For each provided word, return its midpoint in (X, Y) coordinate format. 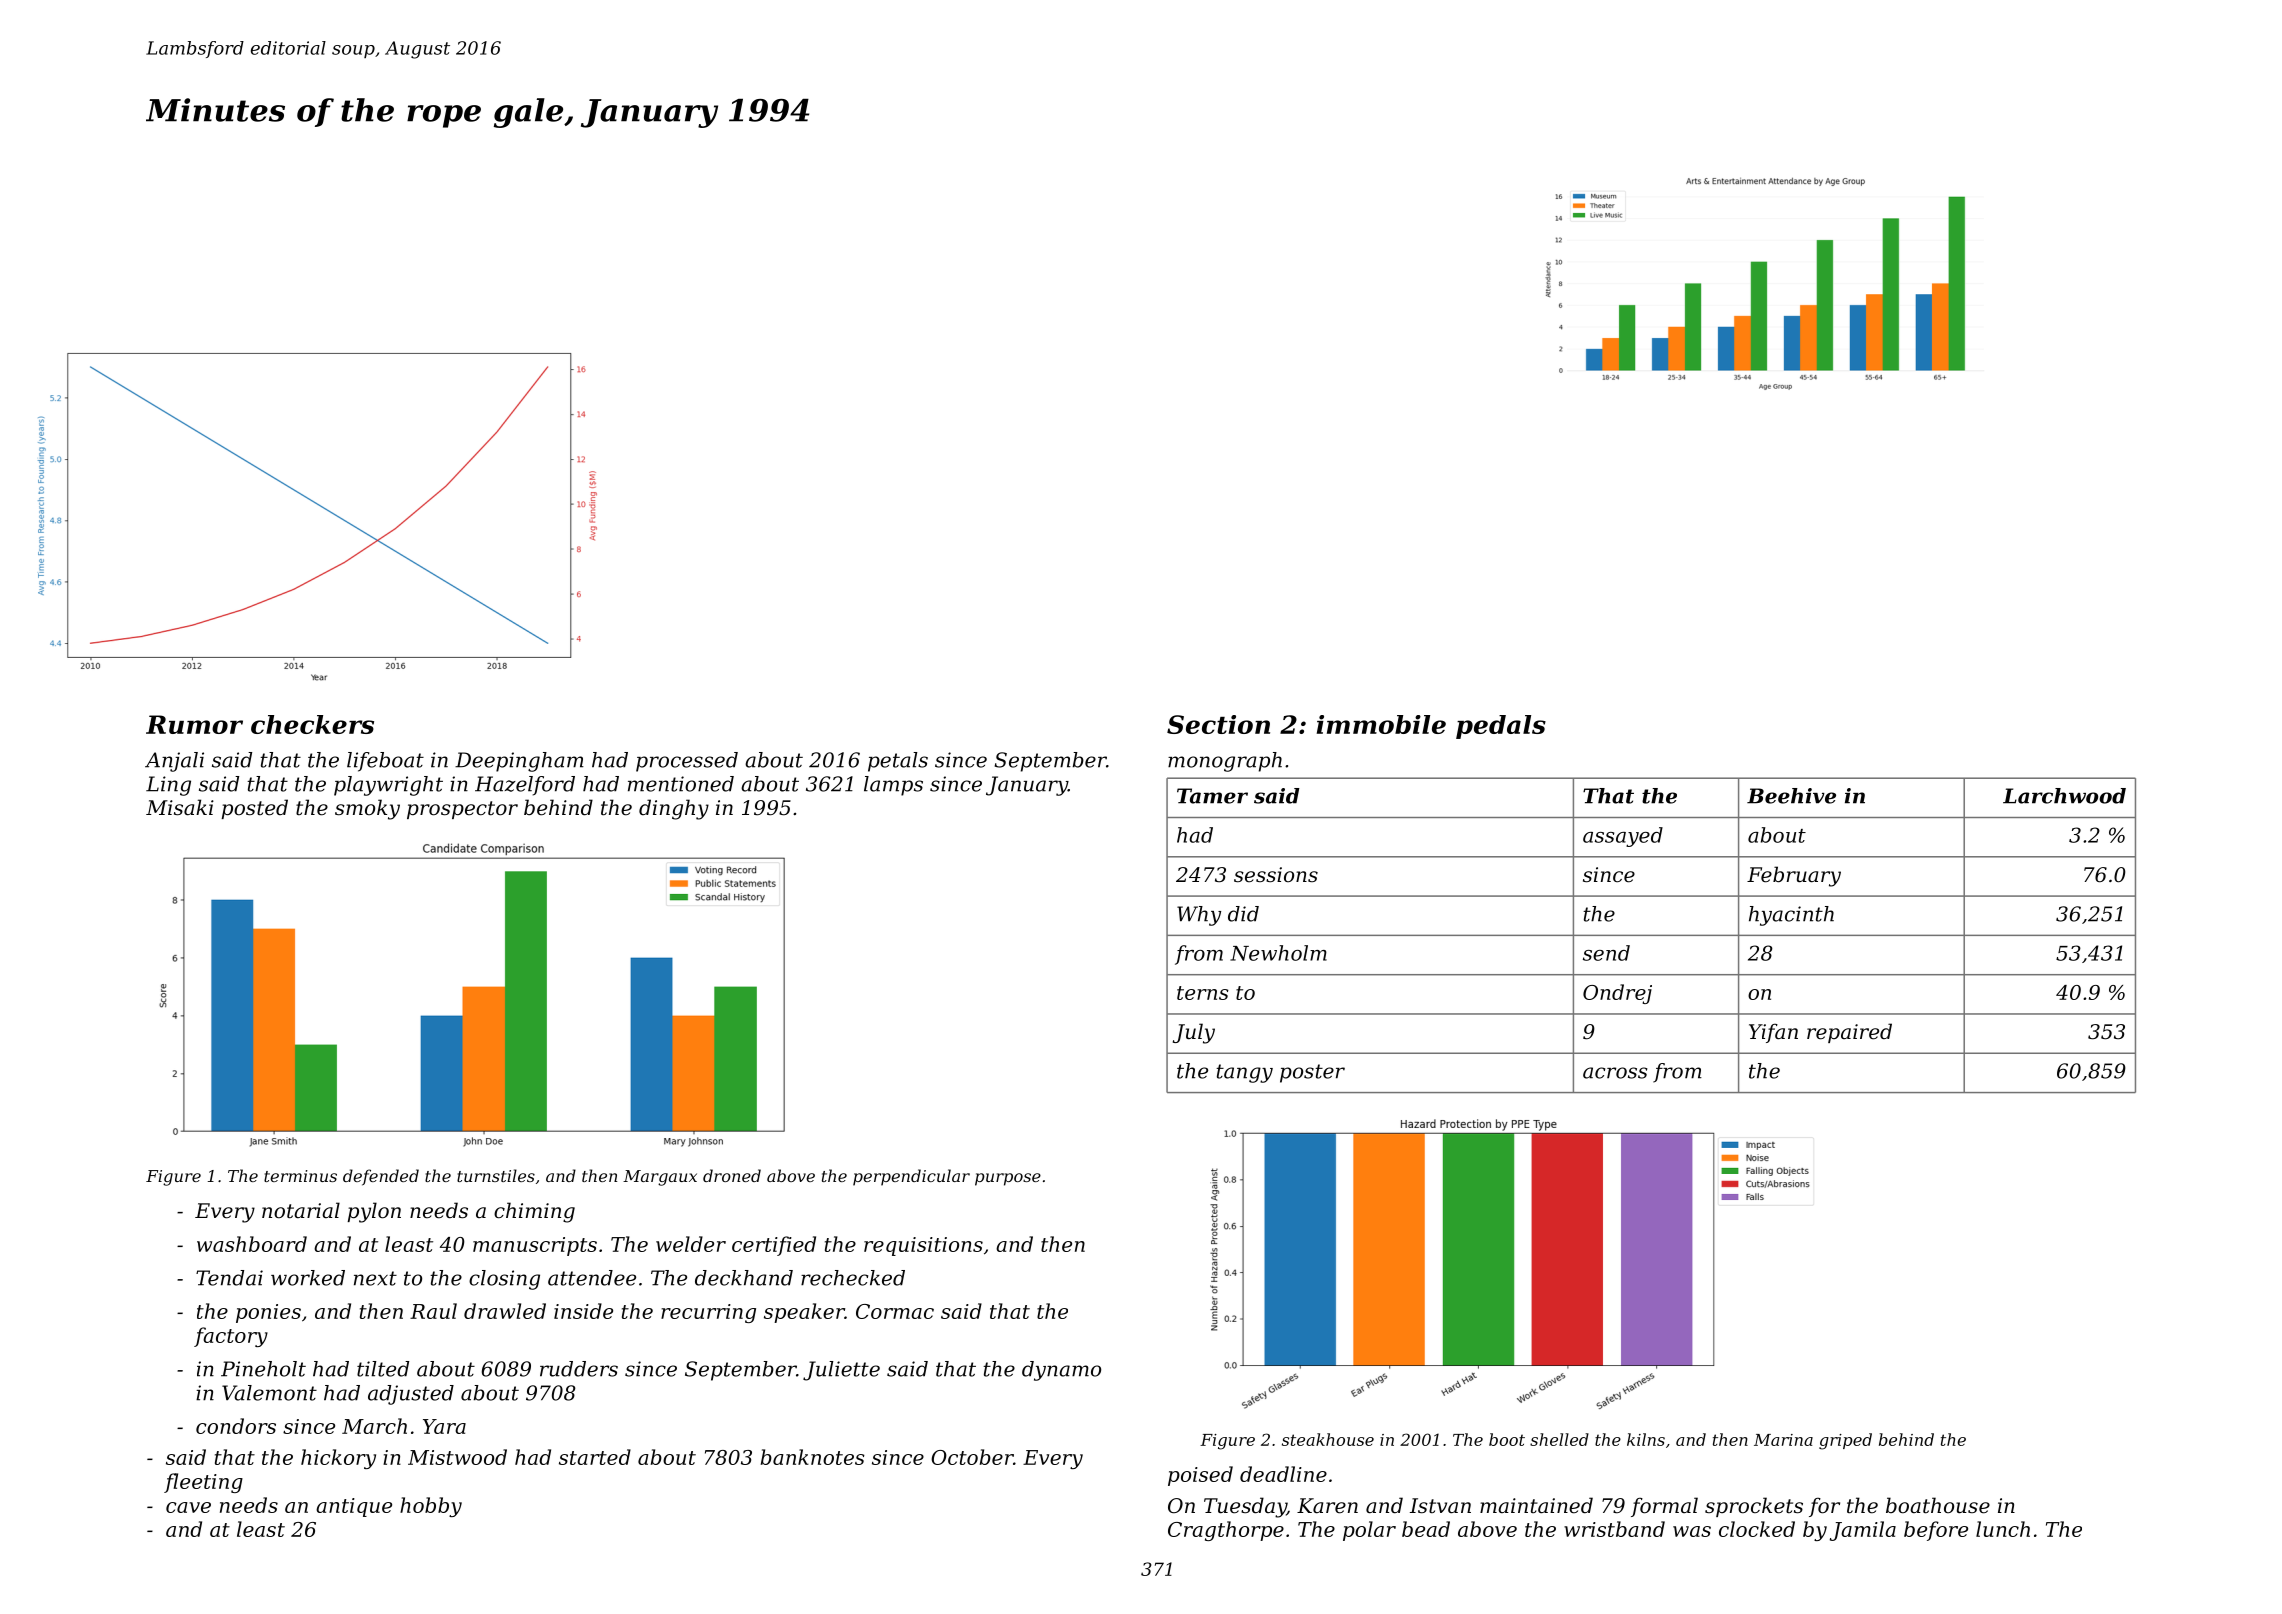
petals (898, 762)
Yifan (1773, 1033)
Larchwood (2064, 796)
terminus (300, 1176)
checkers (312, 724)
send (1606, 953)
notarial (301, 1210)
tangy (1244, 1073)
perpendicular (911, 1177)
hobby (431, 1507)
